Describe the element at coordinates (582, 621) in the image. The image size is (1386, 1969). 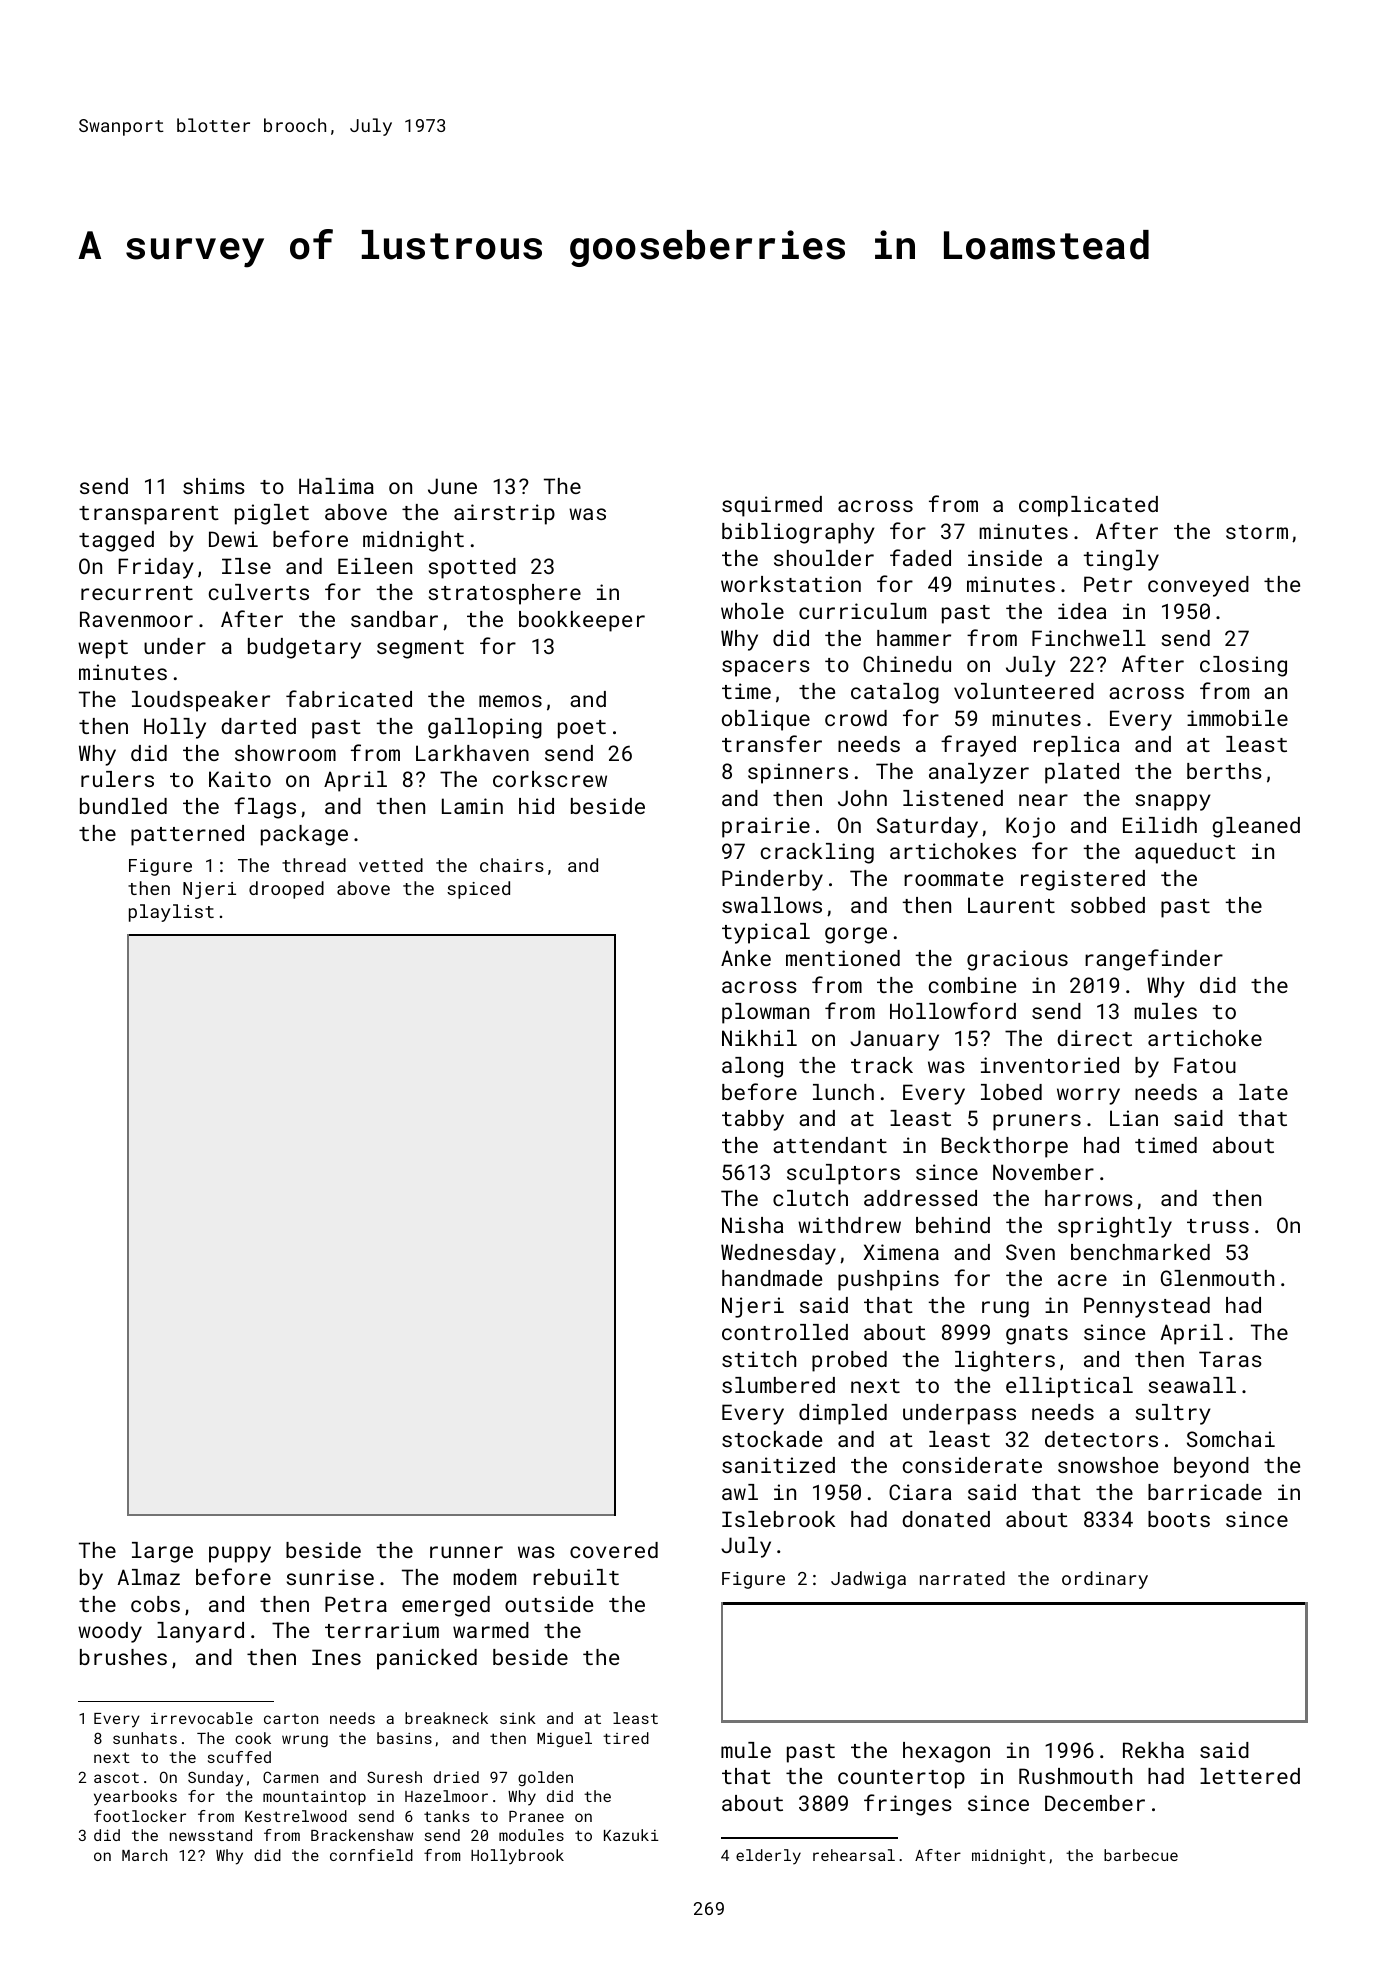
I see `bookkeeper` at that location.
